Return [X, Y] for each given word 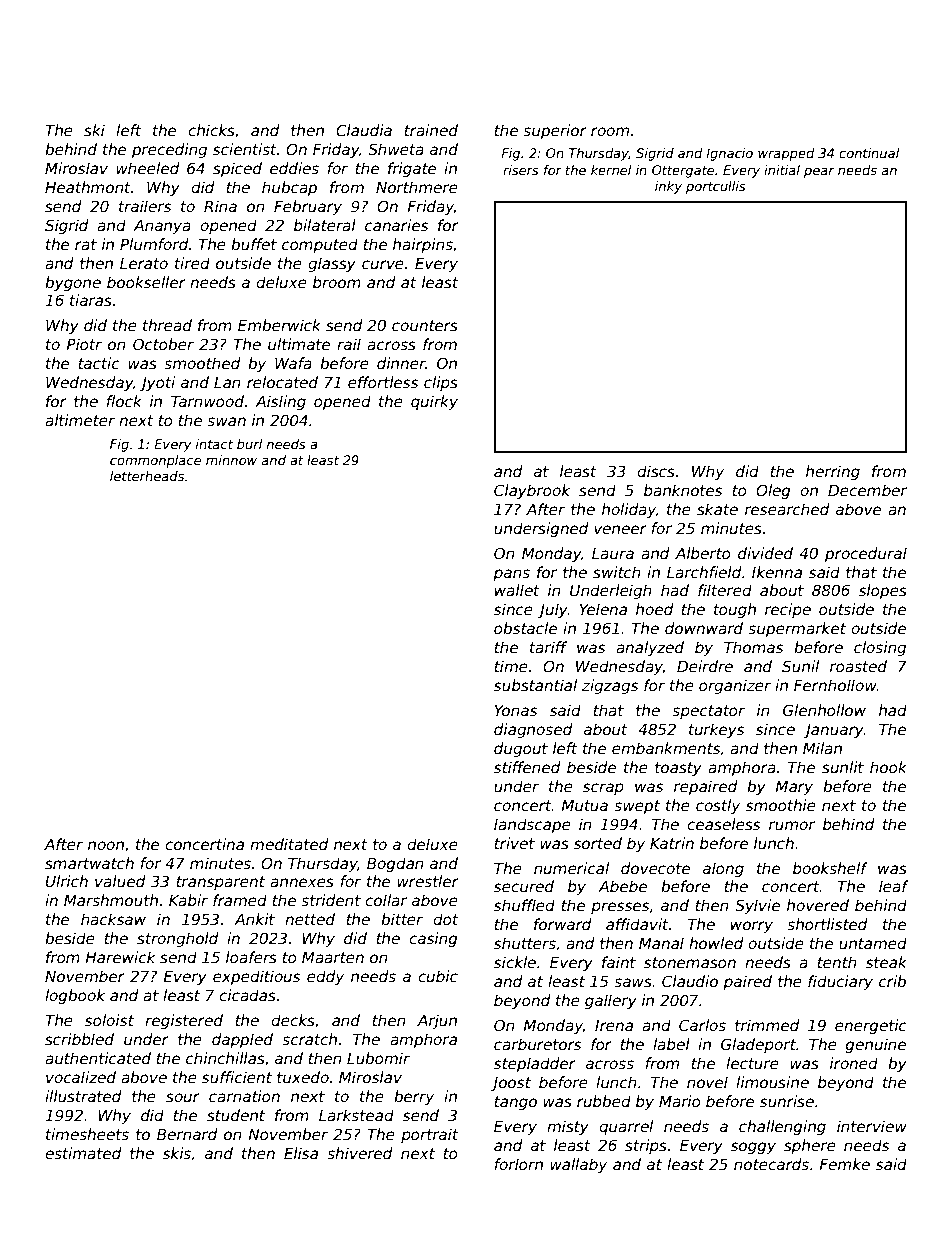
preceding [169, 150]
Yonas [516, 710]
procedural [866, 554]
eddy [325, 977]
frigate [412, 169]
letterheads [147, 476]
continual [869, 153]
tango [515, 1103]
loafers [251, 957]
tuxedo [303, 1077]
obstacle [525, 628]
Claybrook [532, 491]
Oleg [773, 491]
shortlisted [827, 924]
